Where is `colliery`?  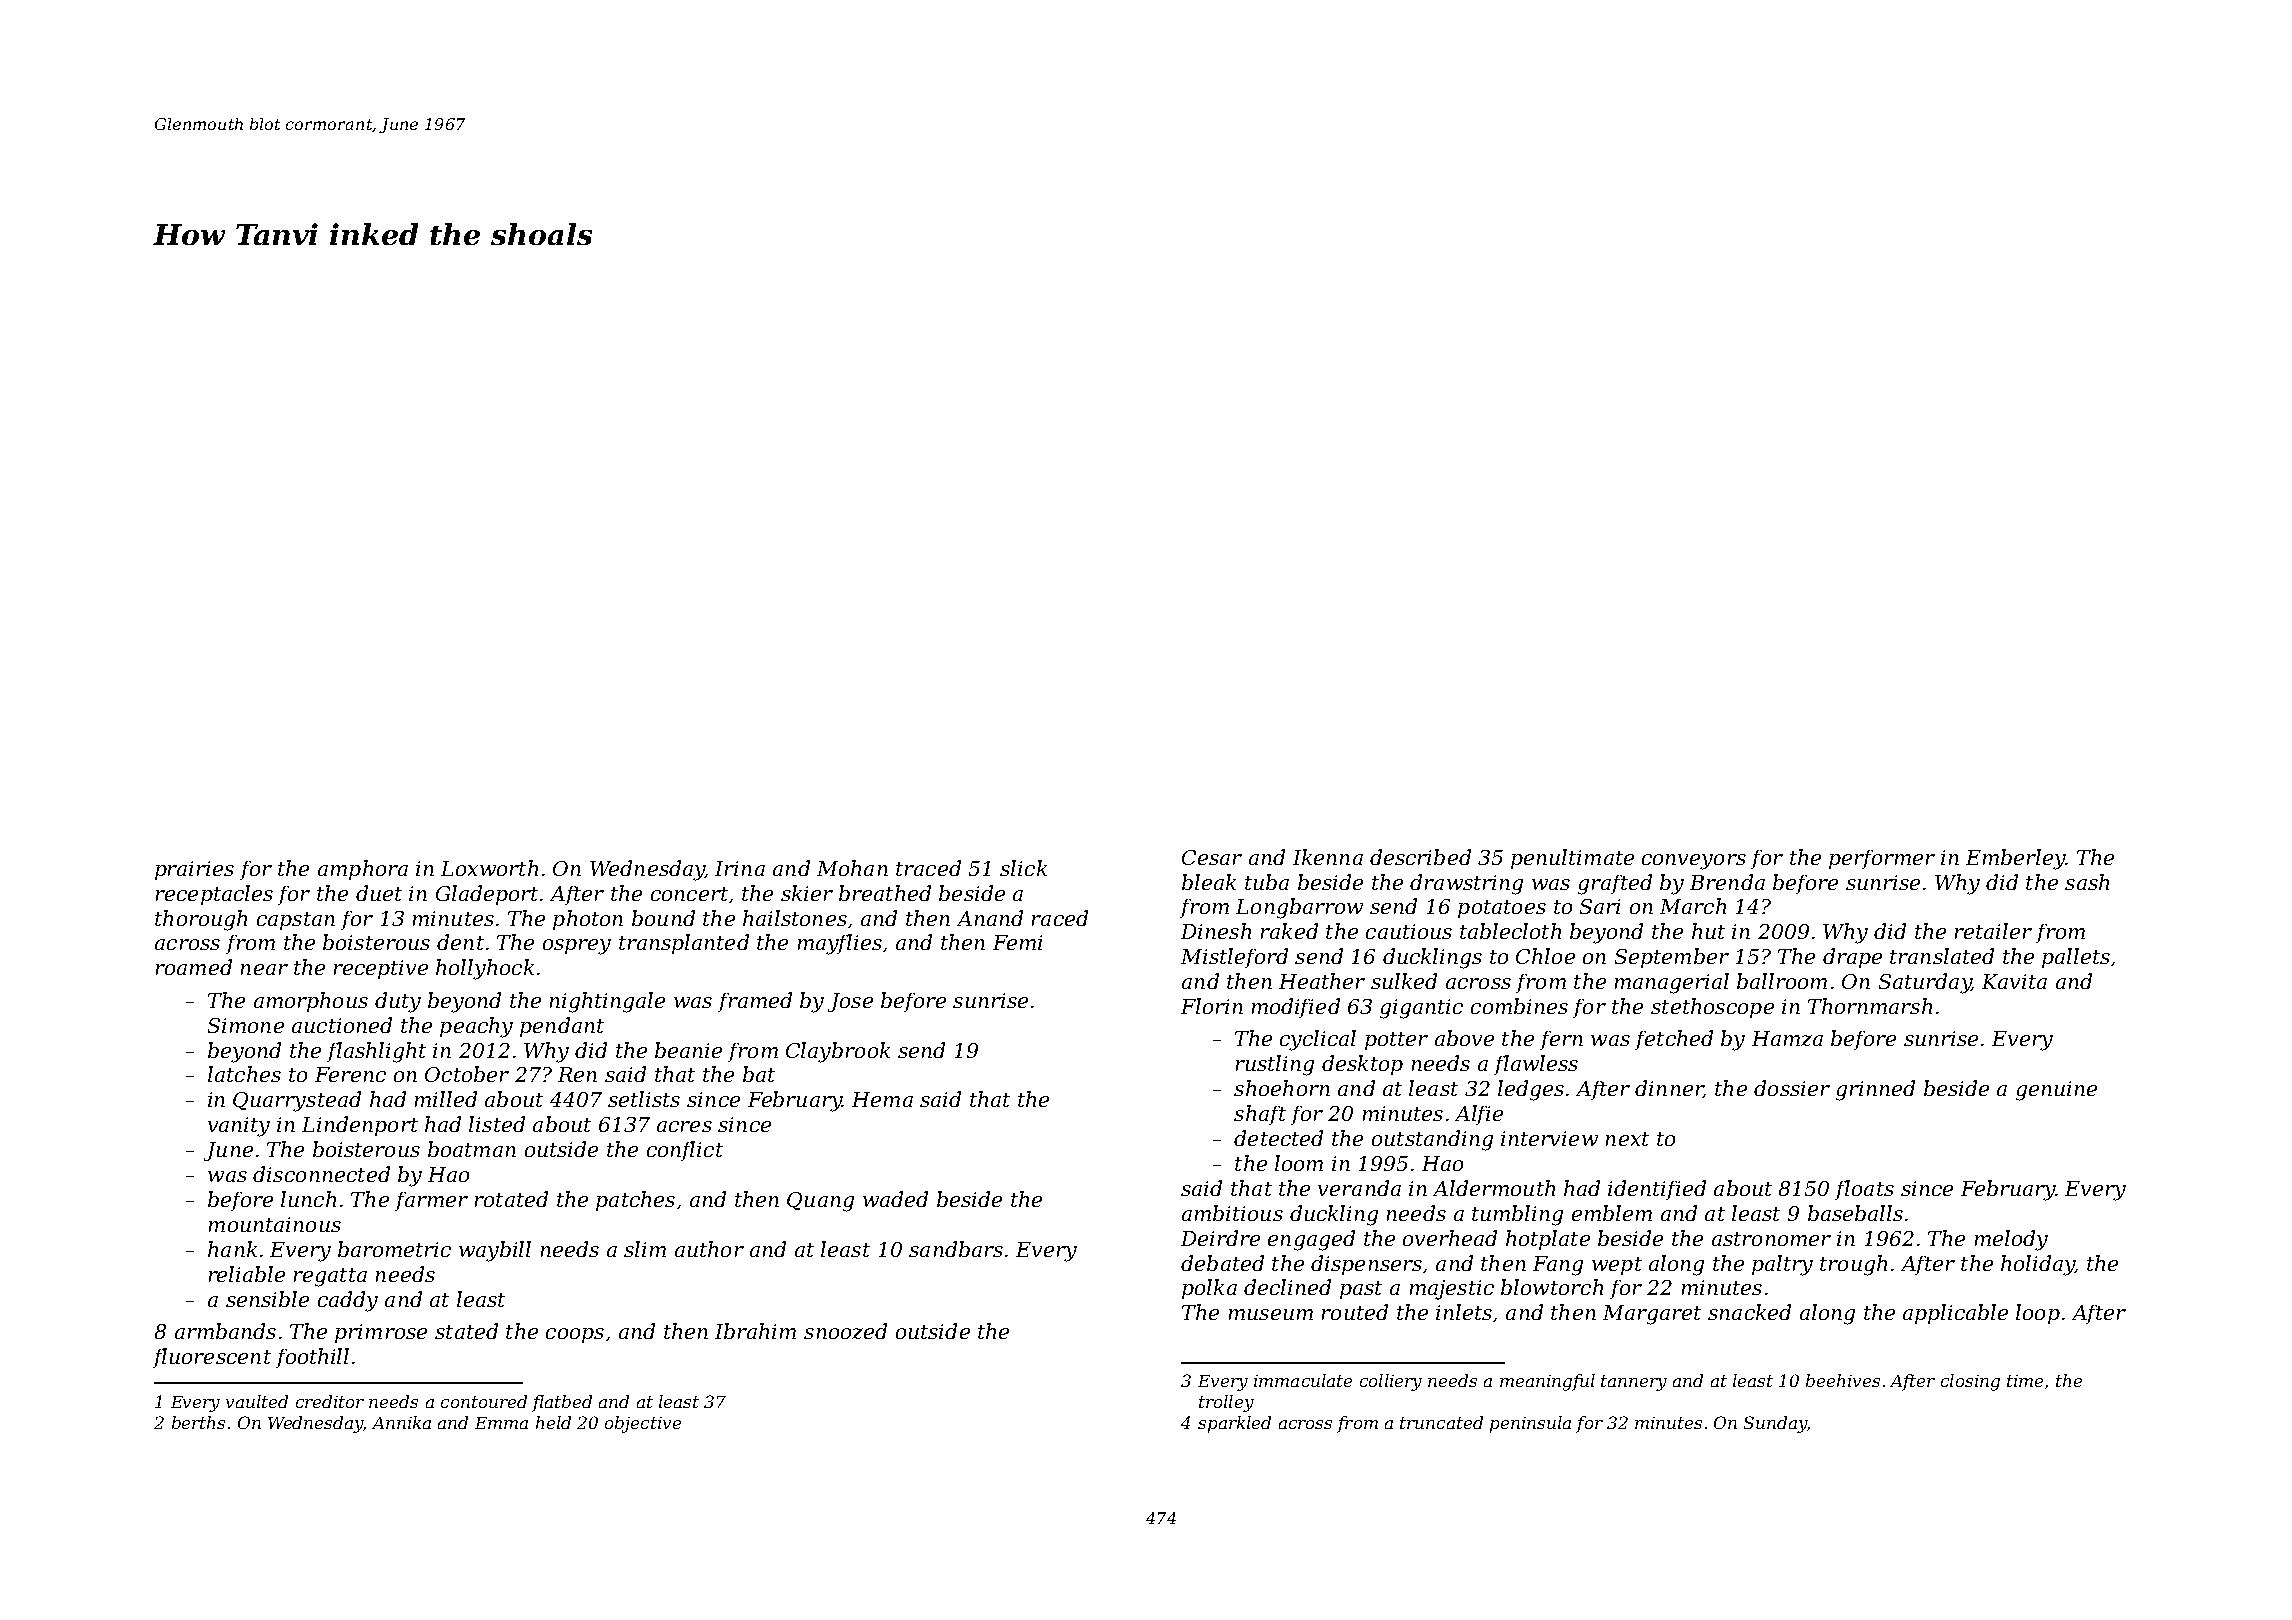 colliery is located at coordinates (1391, 1382).
